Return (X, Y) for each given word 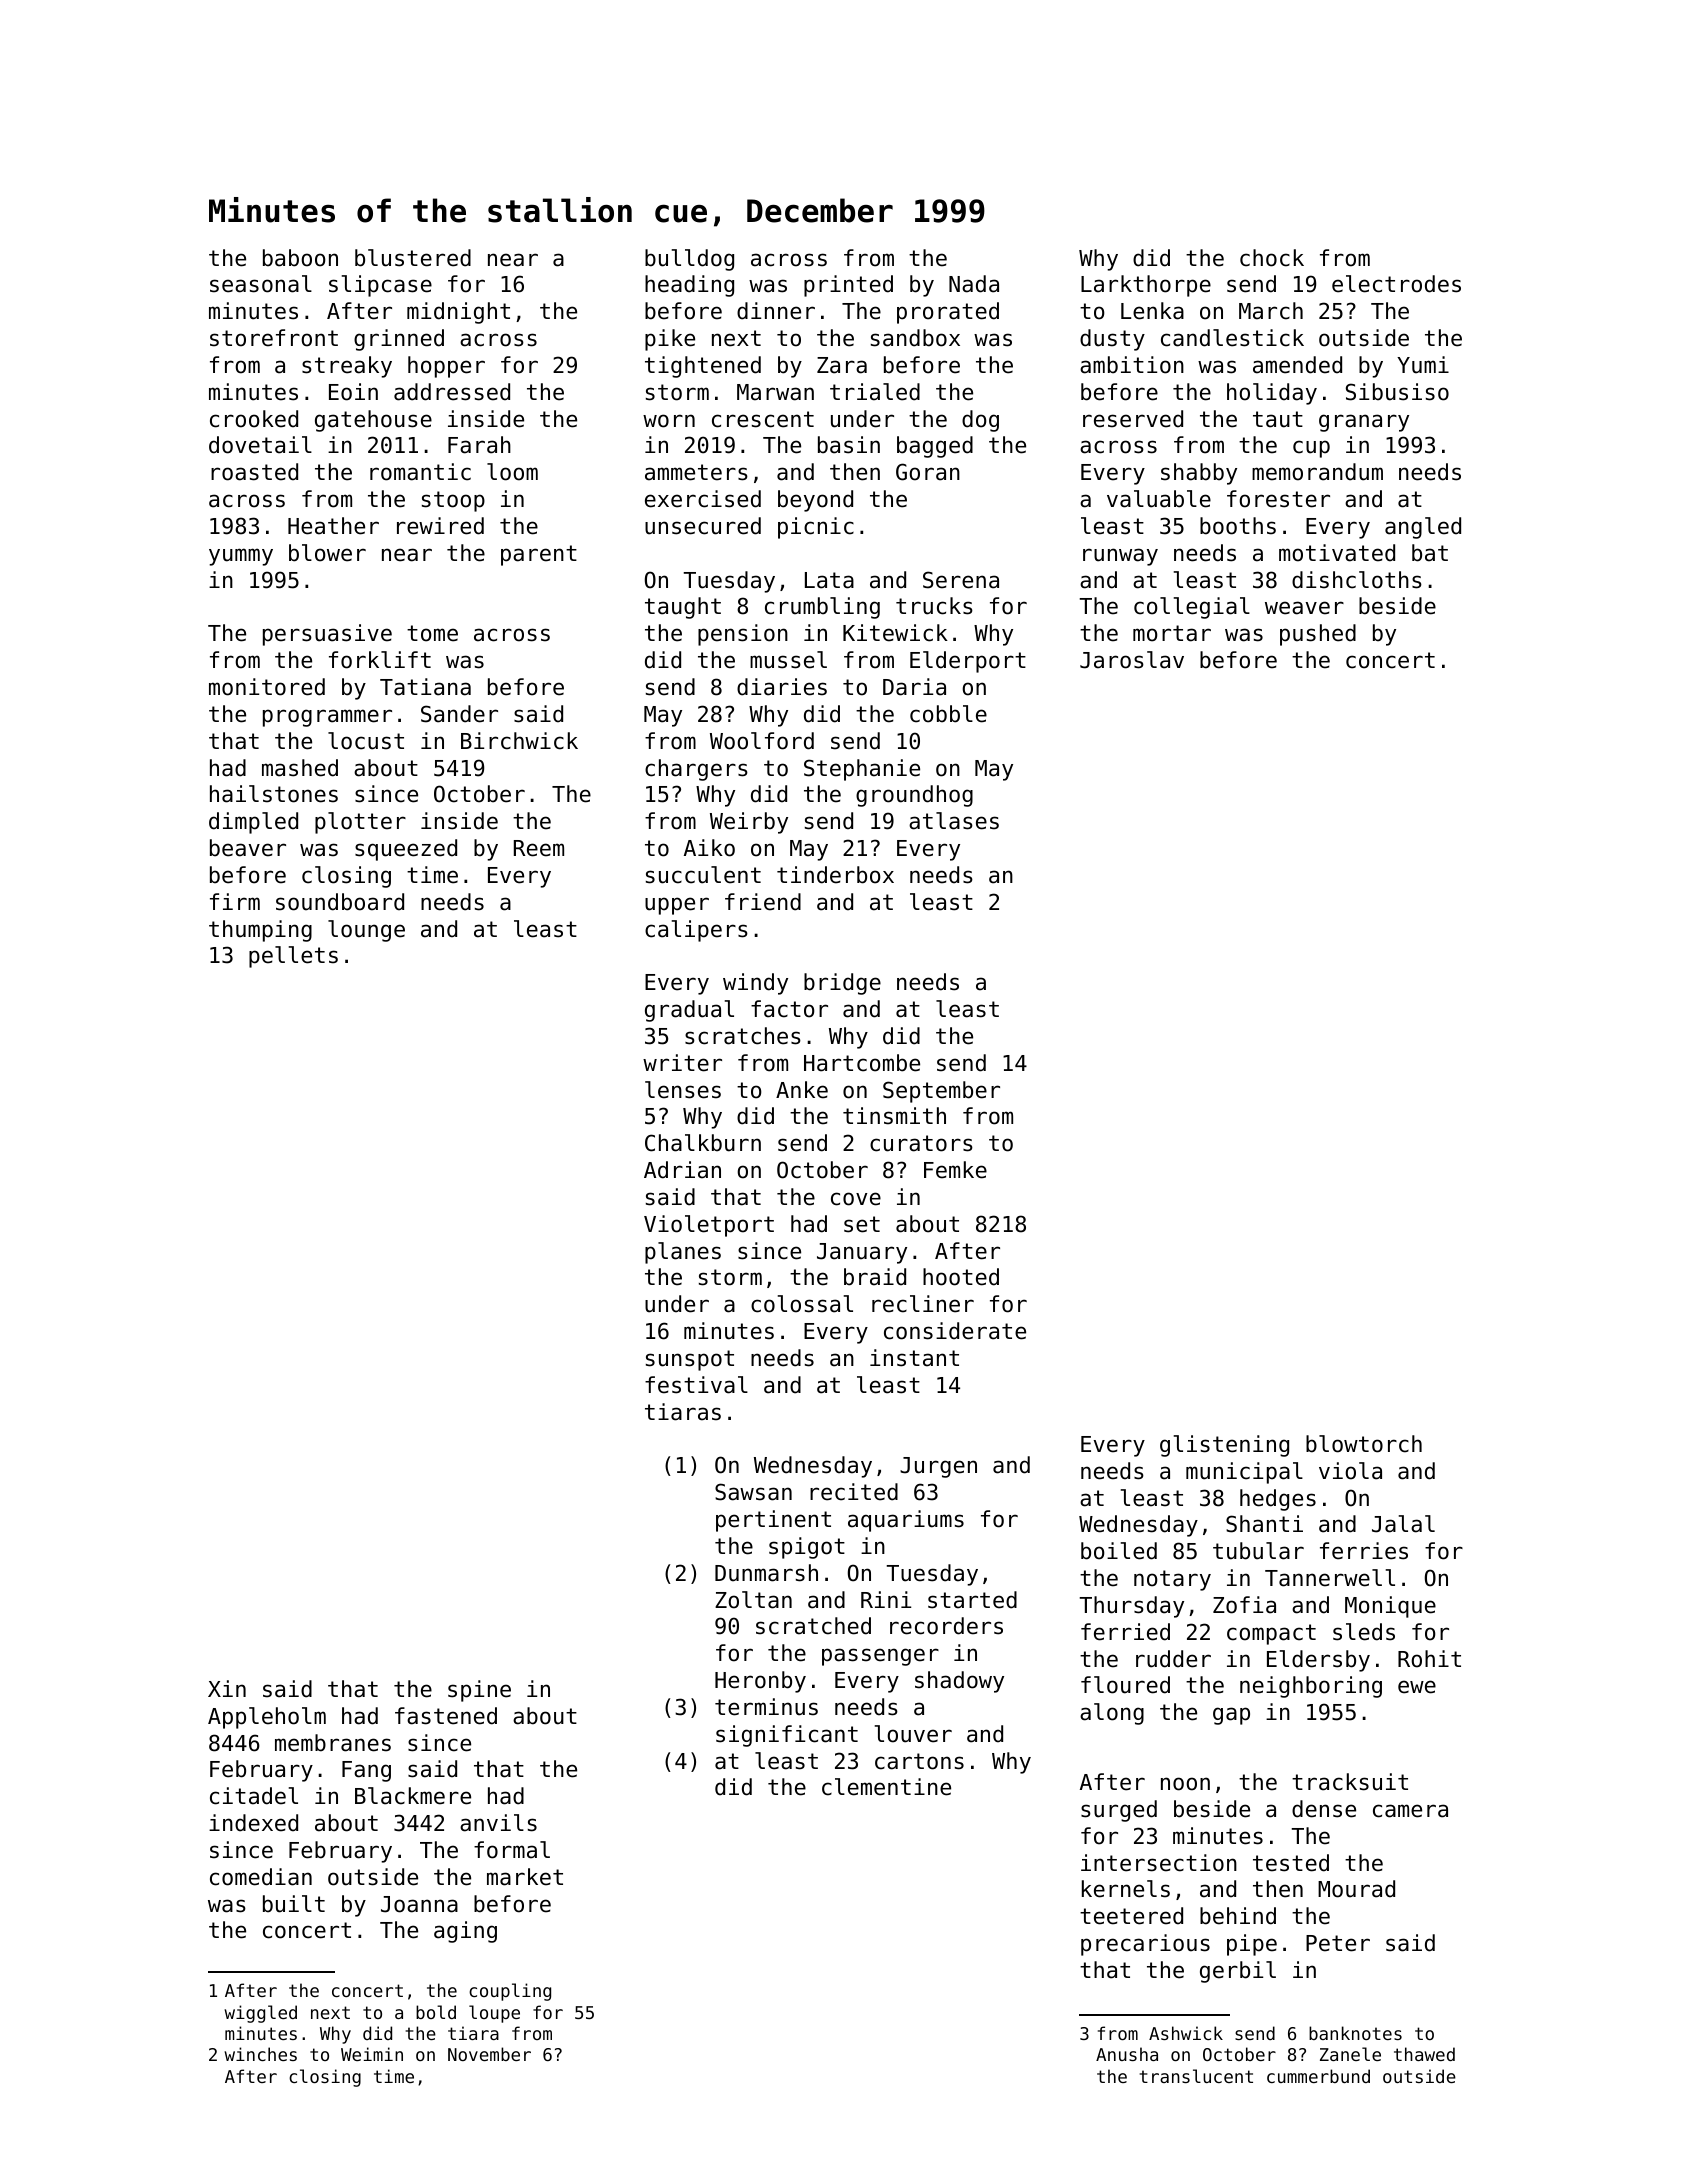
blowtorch (1364, 1444)
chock (1272, 258)
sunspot (690, 1360)
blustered (413, 258)
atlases (954, 821)
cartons (919, 1761)
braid (875, 1277)
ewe (1417, 1687)
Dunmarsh (766, 1573)
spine (479, 1691)
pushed (1318, 635)
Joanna (419, 1904)
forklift (380, 660)
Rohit (1429, 1659)
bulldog (689, 260)
